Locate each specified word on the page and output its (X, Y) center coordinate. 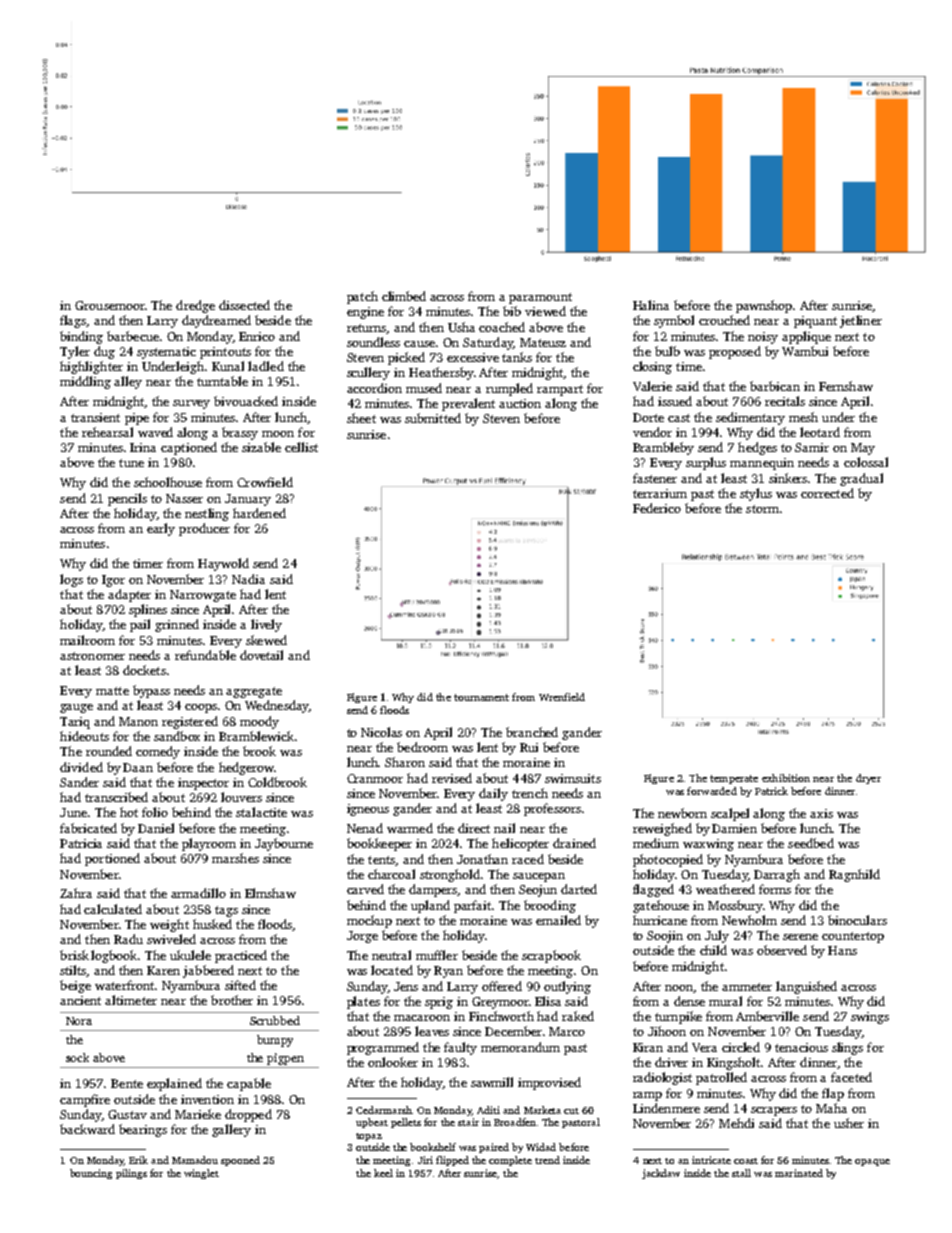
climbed (404, 296)
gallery (231, 1130)
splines (148, 610)
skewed (266, 640)
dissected (244, 305)
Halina (651, 305)
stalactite (261, 812)
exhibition (786, 778)
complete (510, 1161)
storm (762, 509)
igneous (368, 810)
